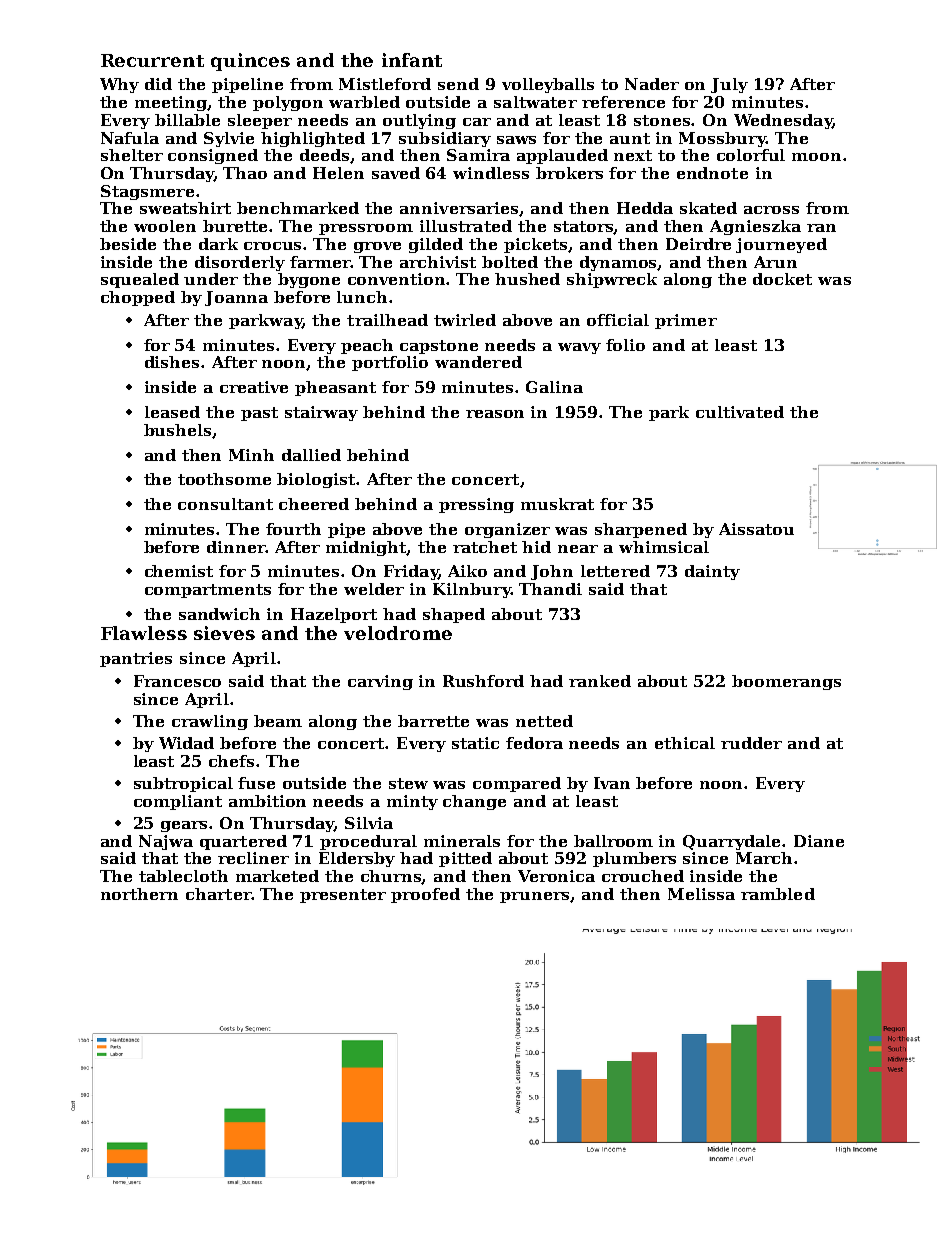 This image has width=952, height=1233. What do you see at coordinates (208, 591) in the image?
I see `compartments` at bounding box center [208, 591].
